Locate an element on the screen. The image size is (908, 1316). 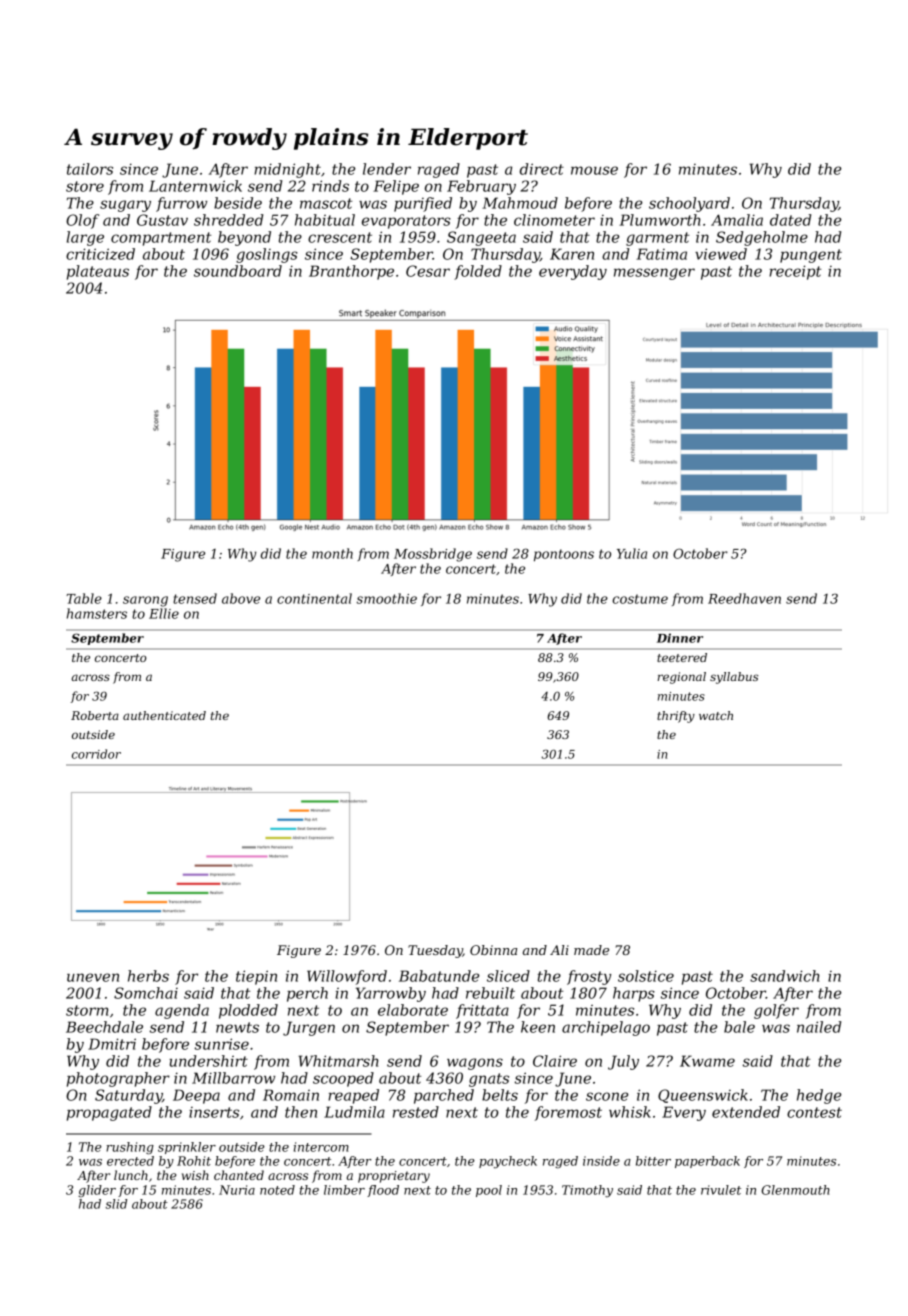
compartment is located at coordinates (161, 239).
